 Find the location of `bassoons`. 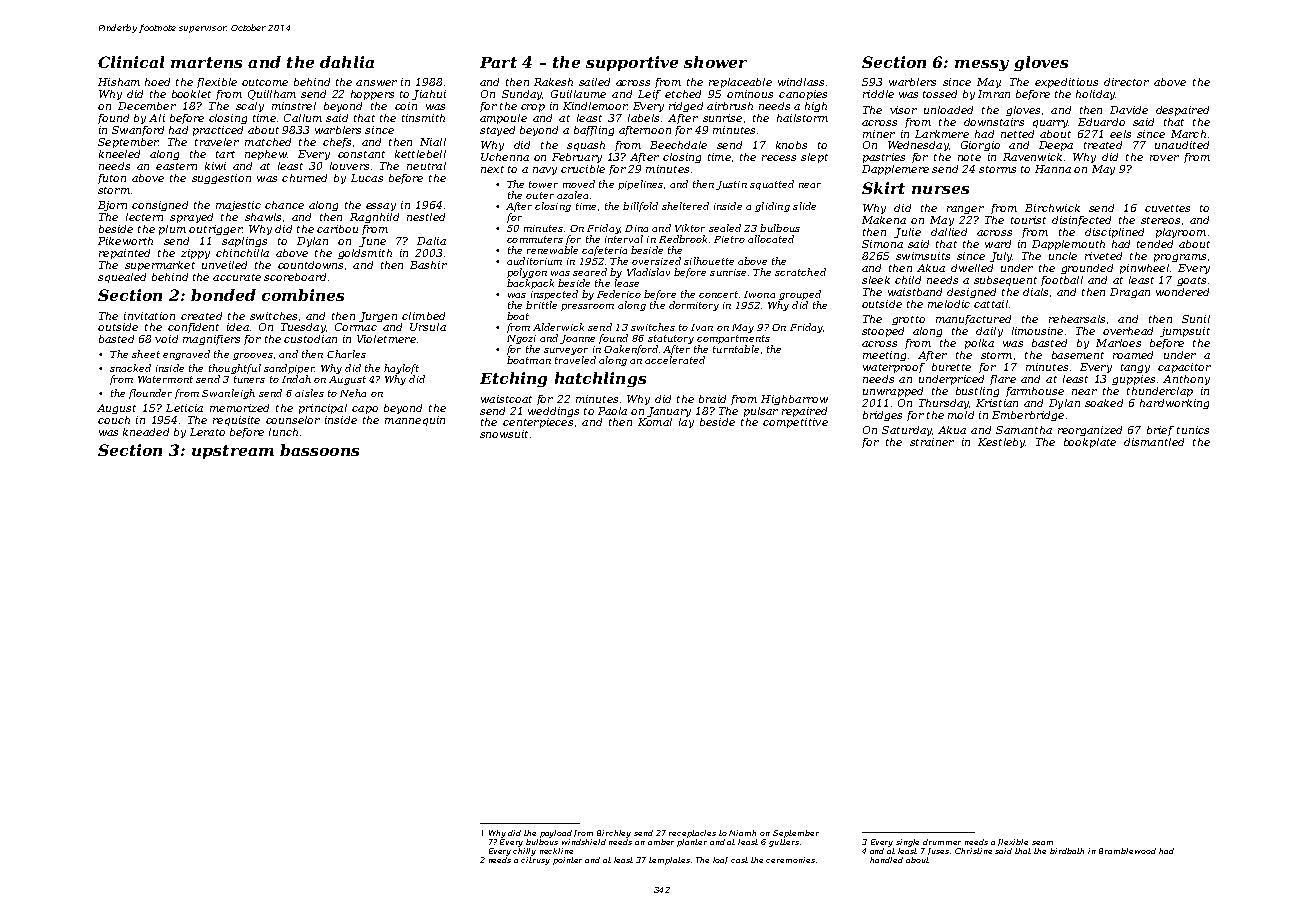

bassoons is located at coordinates (319, 450).
